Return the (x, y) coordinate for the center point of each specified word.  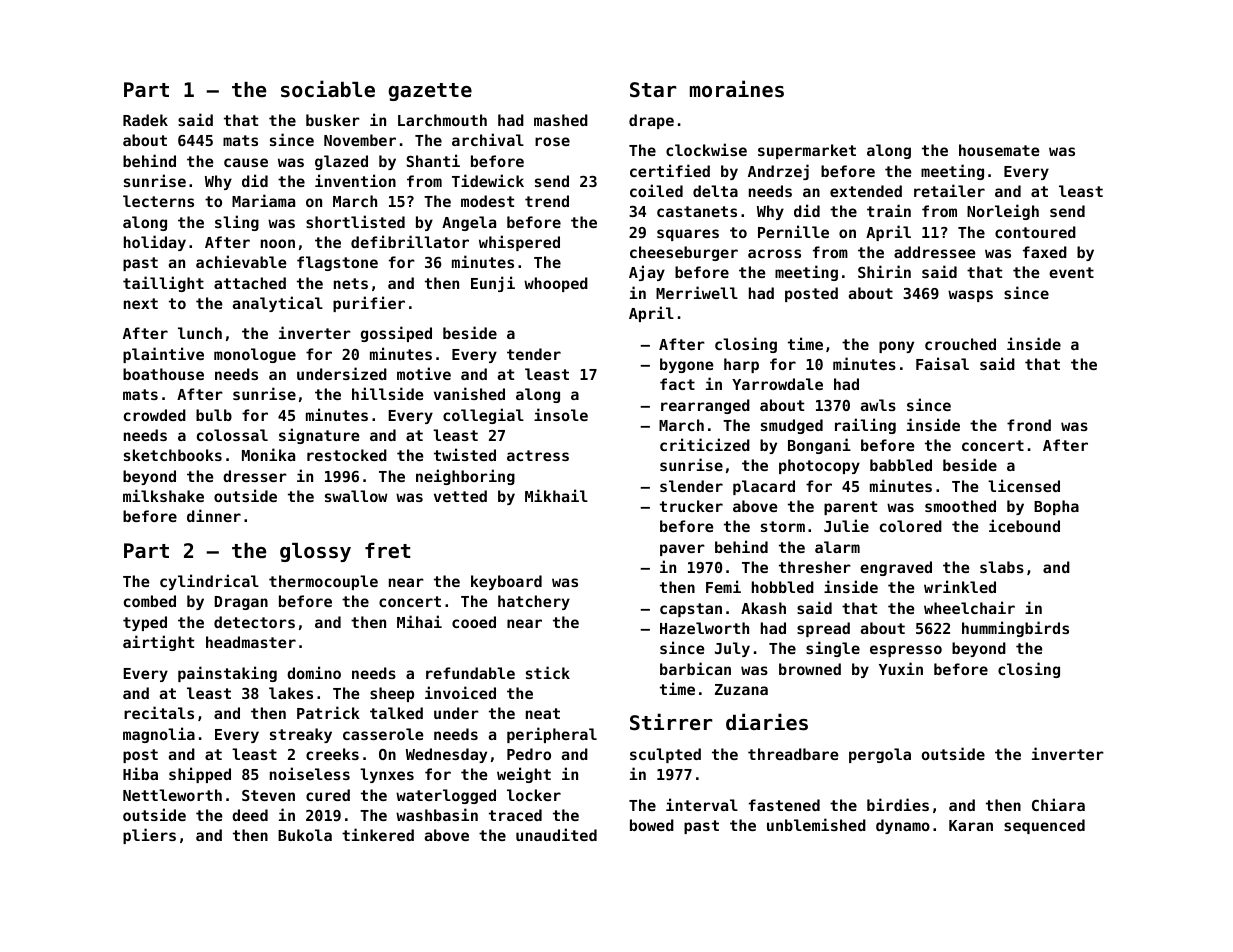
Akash (763, 608)
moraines (737, 89)
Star (653, 90)
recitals (159, 712)
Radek (145, 120)
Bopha (1056, 507)
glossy (315, 552)
